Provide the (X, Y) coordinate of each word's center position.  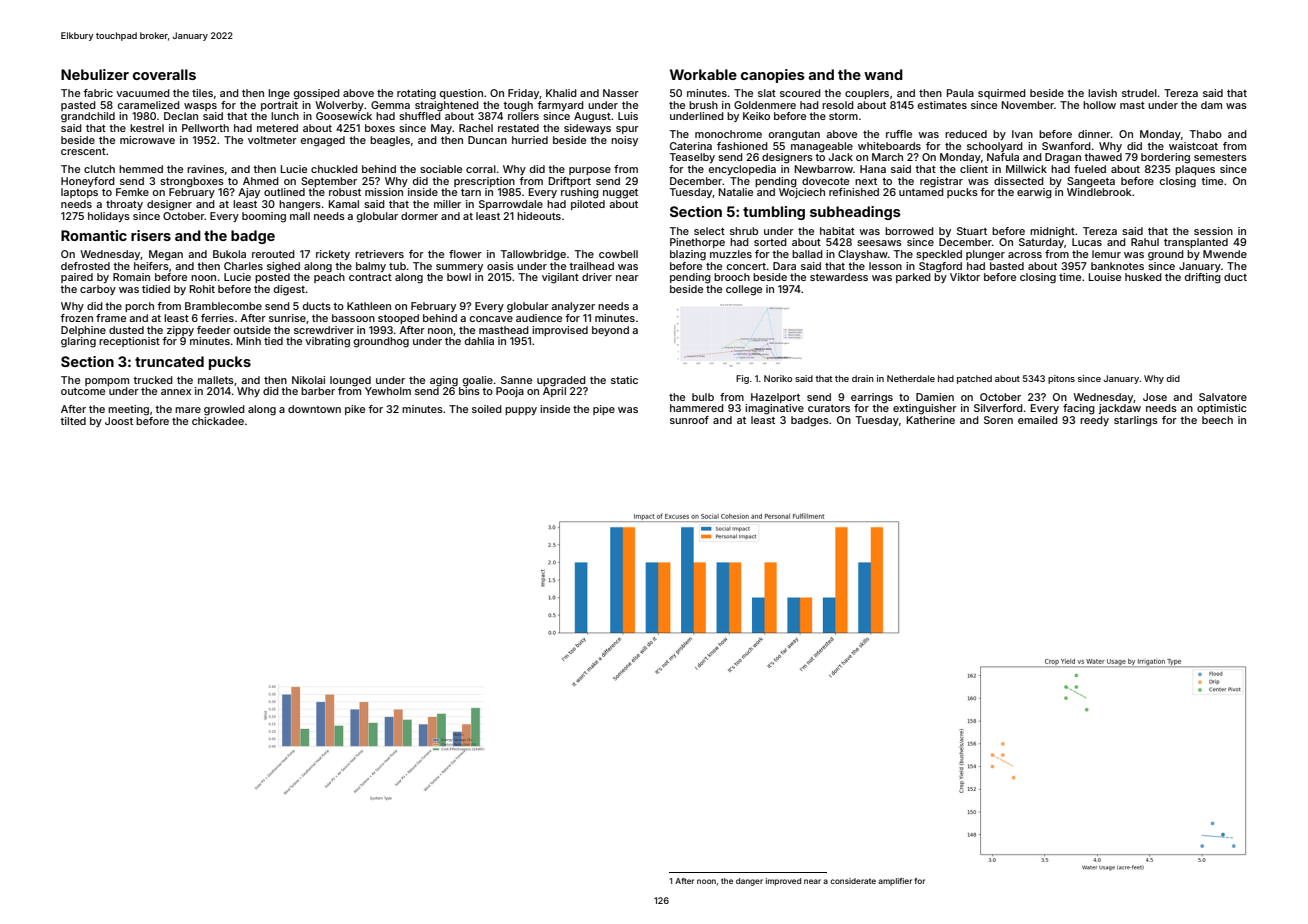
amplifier (895, 882)
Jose (1155, 397)
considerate (853, 881)
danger (749, 882)
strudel (1139, 93)
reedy (1094, 421)
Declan (181, 116)
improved (783, 882)
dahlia (479, 341)
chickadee (218, 421)
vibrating (327, 342)
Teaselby (692, 158)
